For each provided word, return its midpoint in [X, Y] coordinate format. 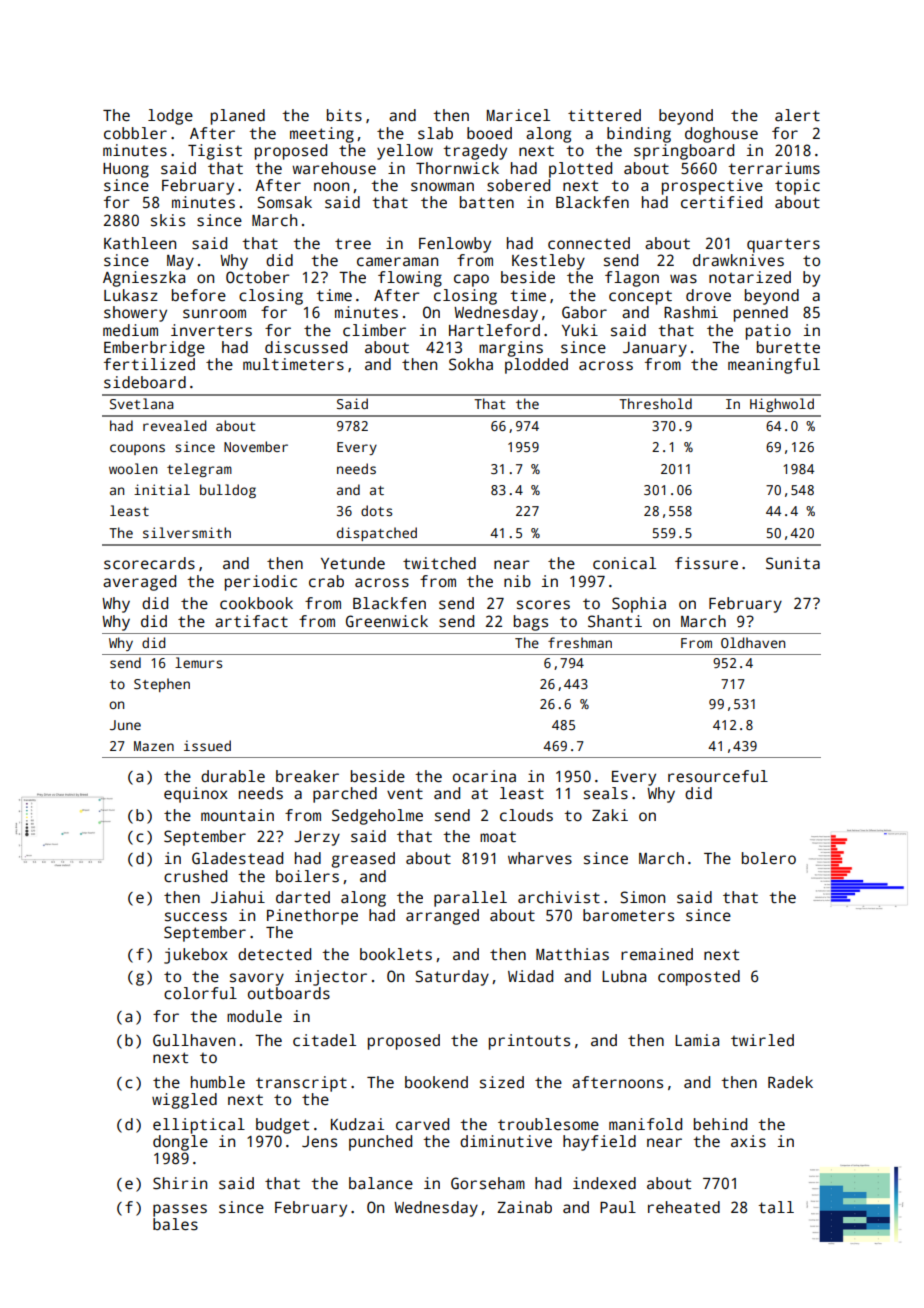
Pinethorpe [312, 917]
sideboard [145, 382]
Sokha [471, 364]
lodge [170, 117]
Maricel [518, 115]
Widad [530, 976]
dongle [180, 1143]
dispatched [377, 534]
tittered [604, 115]
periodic [261, 583]
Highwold [782, 405]
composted [699, 978]
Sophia [639, 605]
